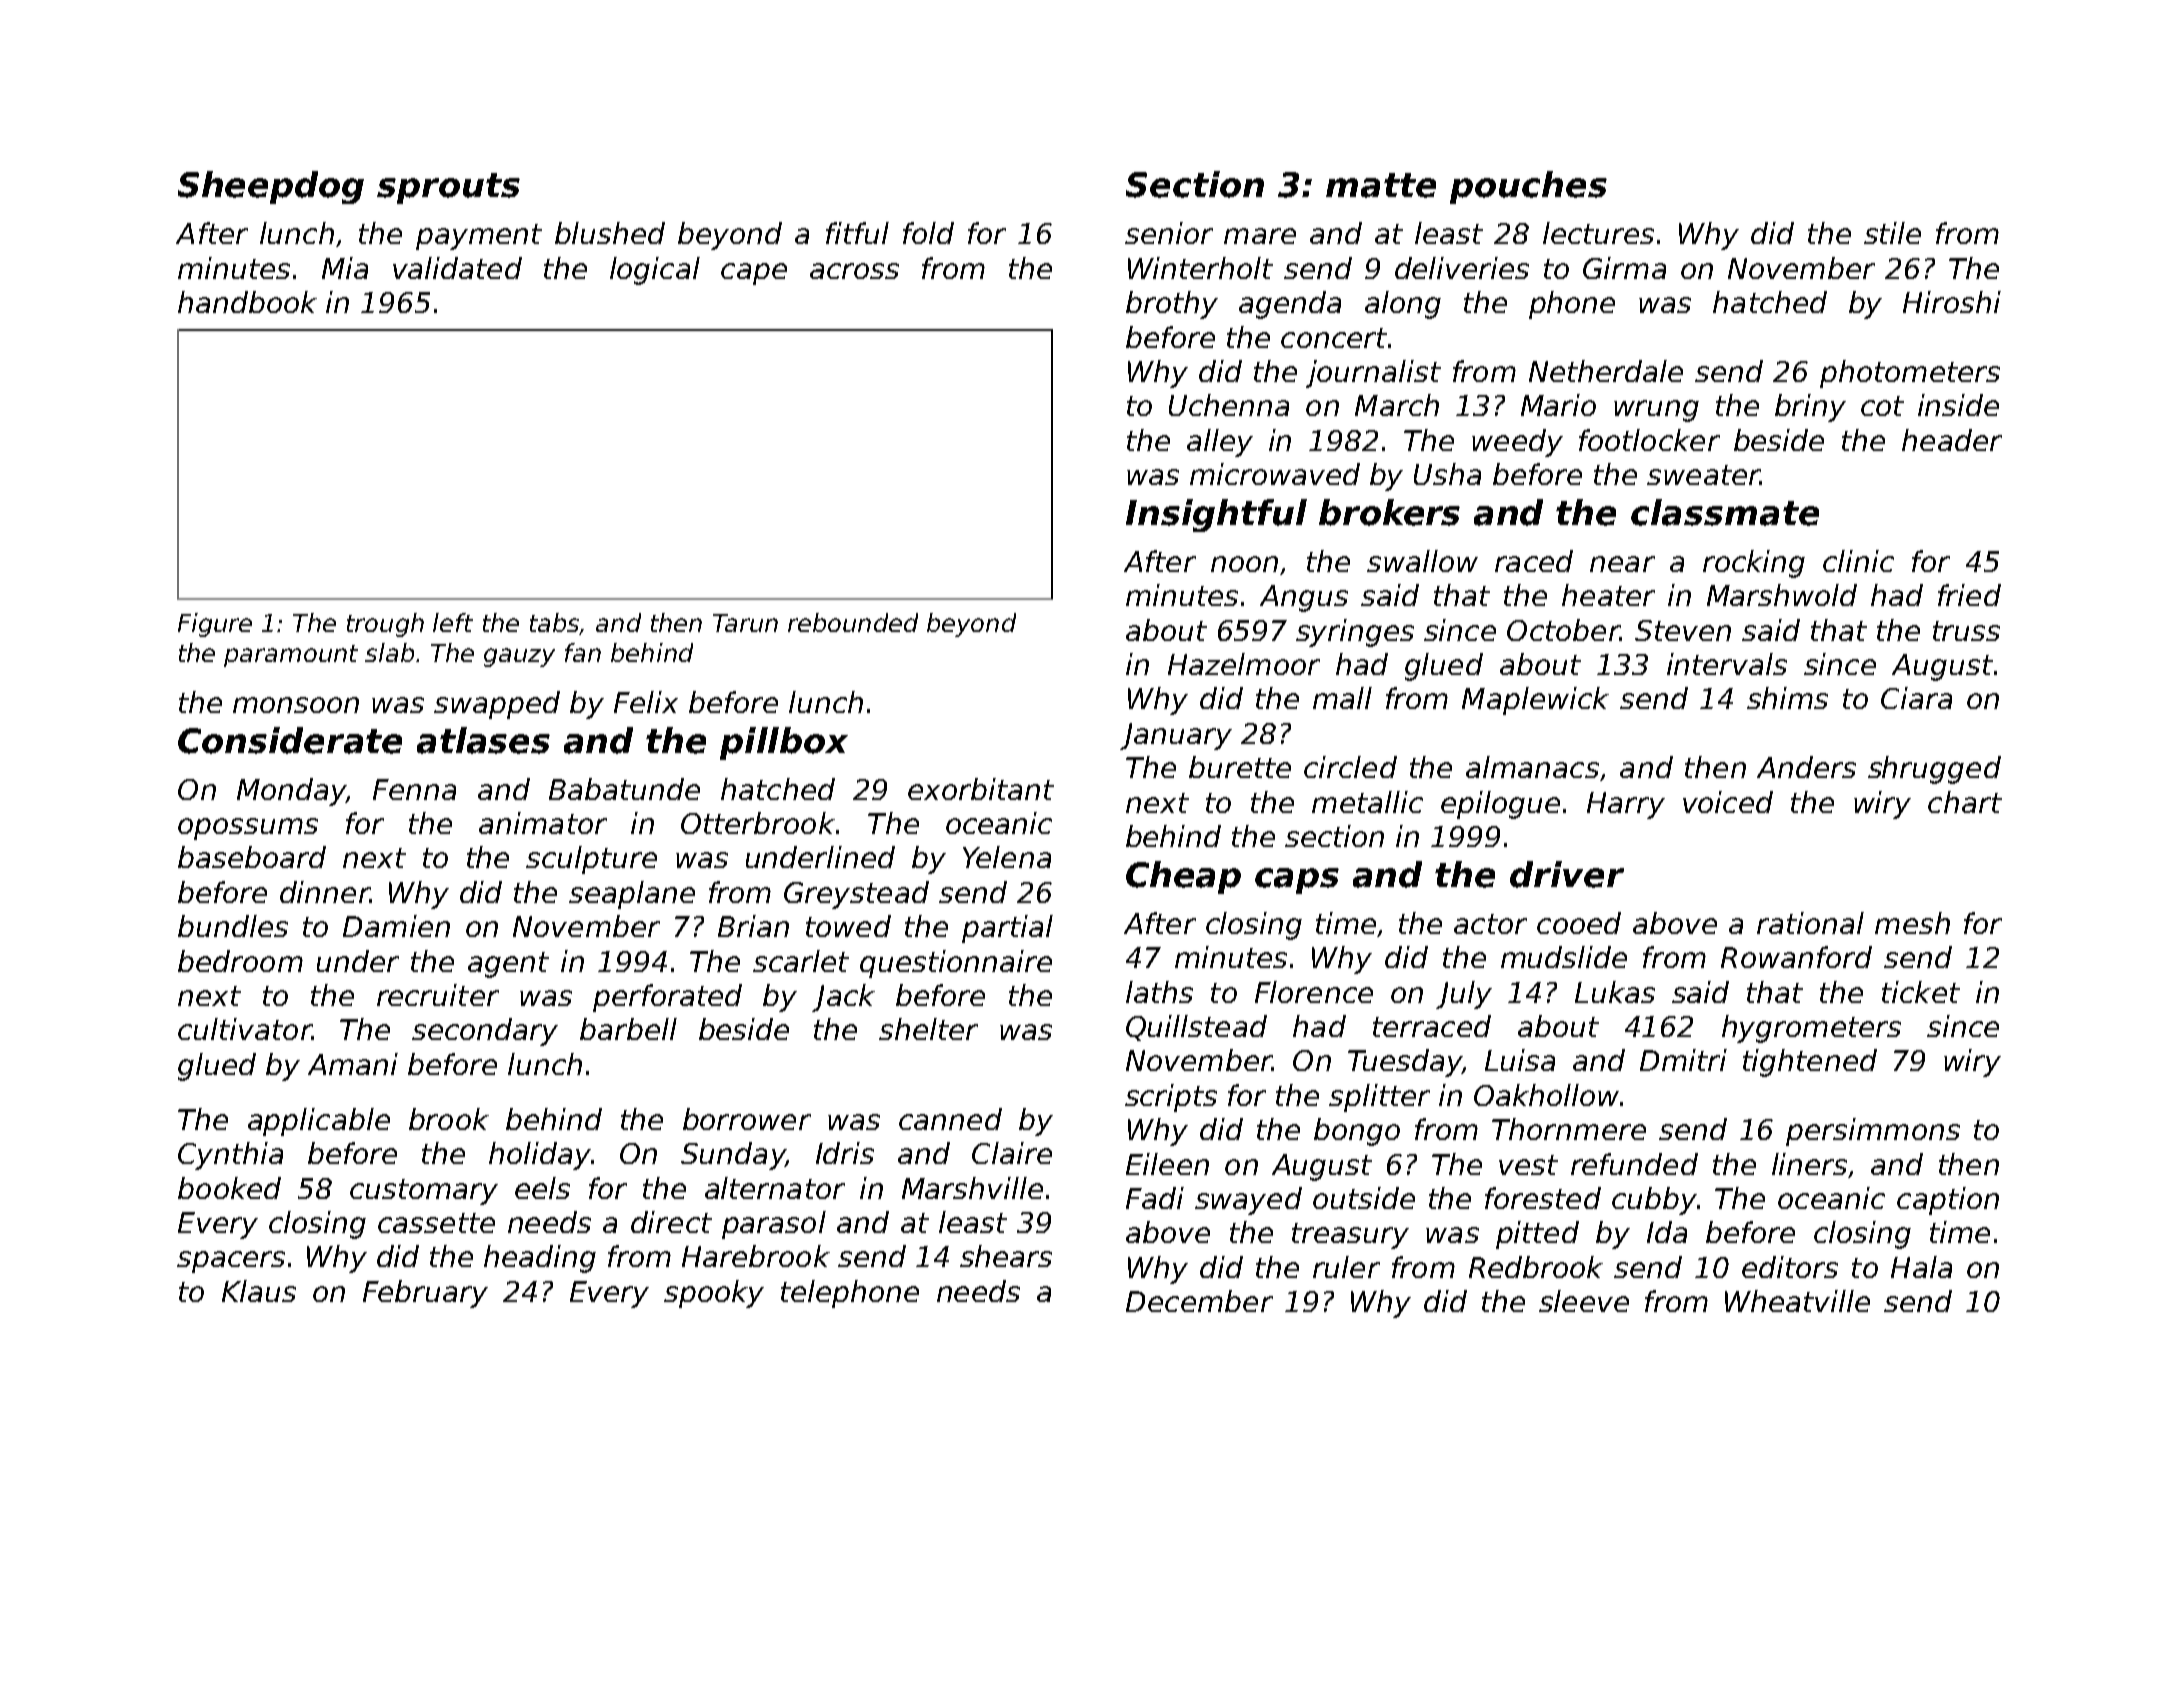  I want to click on heading, so click(540, 1259).
